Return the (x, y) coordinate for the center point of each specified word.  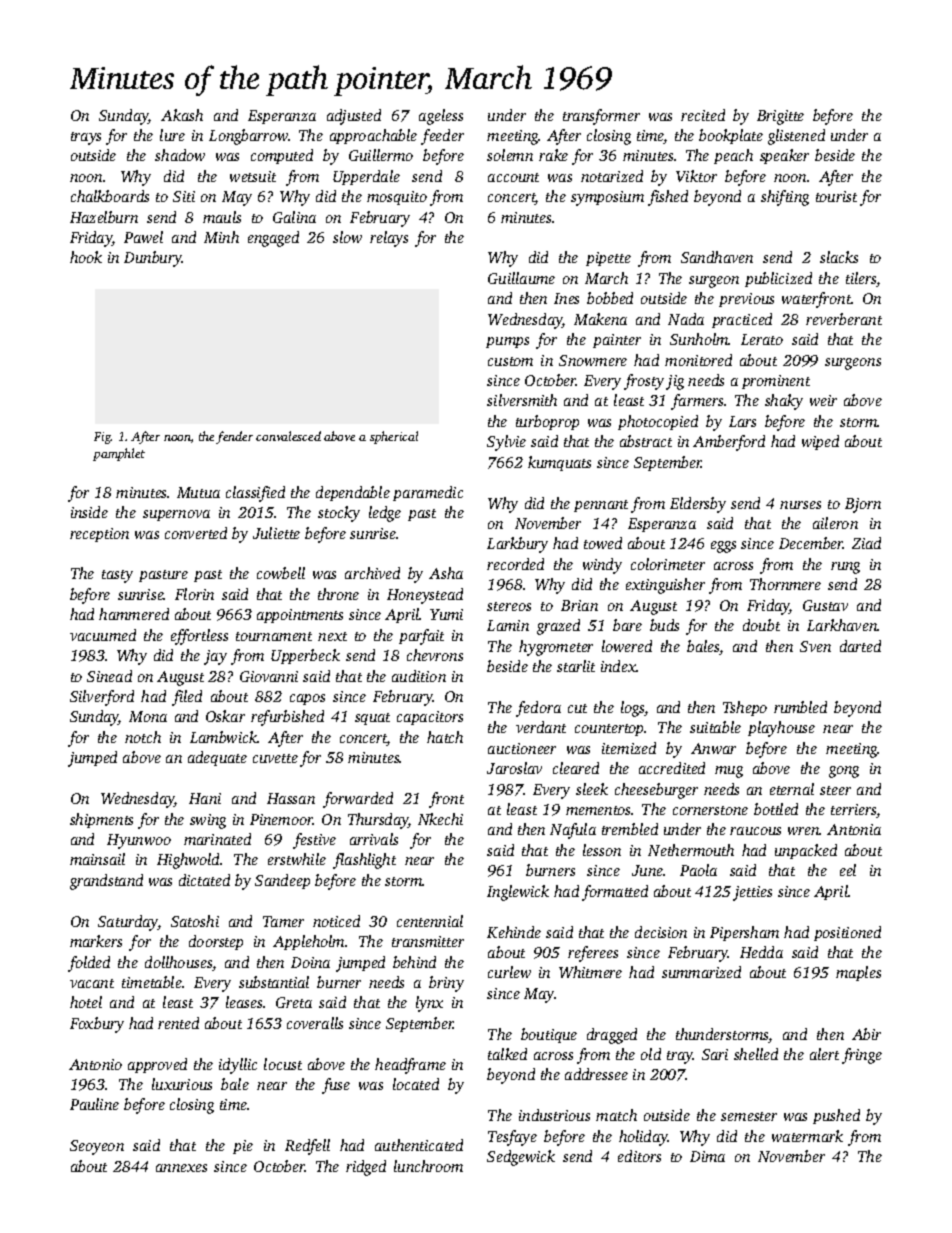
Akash (182, 115)
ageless (441, 117)
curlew (509, 972)
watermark (807, 1136)
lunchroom (428, 1166)
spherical (394, 437)
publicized (778, 279)
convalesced (288, 436)
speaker (784, 156)
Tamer (283, 921)
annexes (181, 1168)
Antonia (854, 829)
